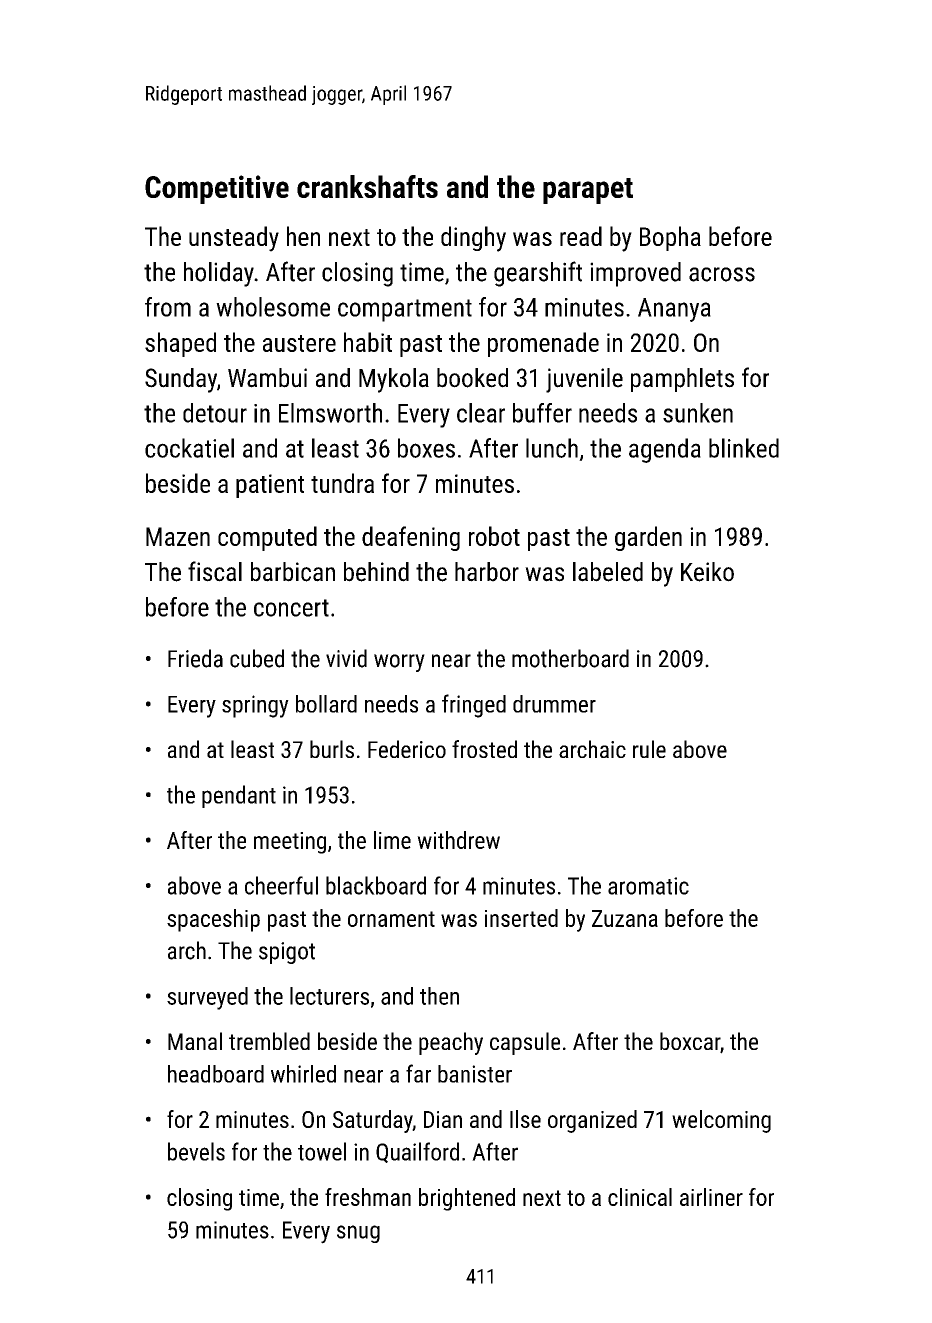 The height and width of the screenshot is (1323, 932). Describe the element at coordinates (608, 572) in the screenshot. I see `labeled` at that location.
